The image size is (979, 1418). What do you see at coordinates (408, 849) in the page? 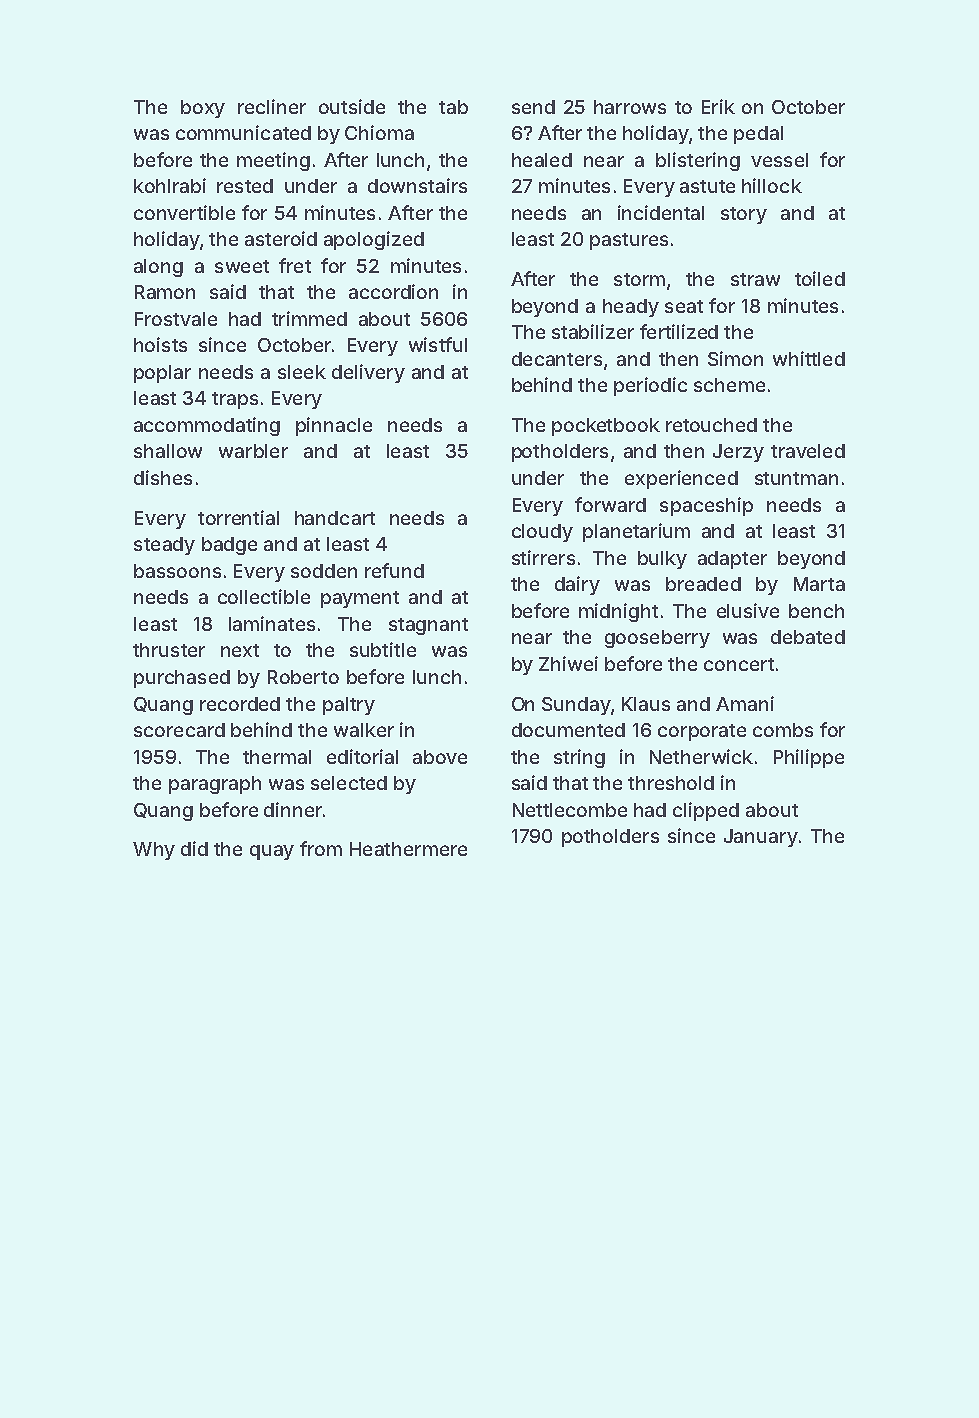
I see `Heathermere` at bounding box center [408, 849].
